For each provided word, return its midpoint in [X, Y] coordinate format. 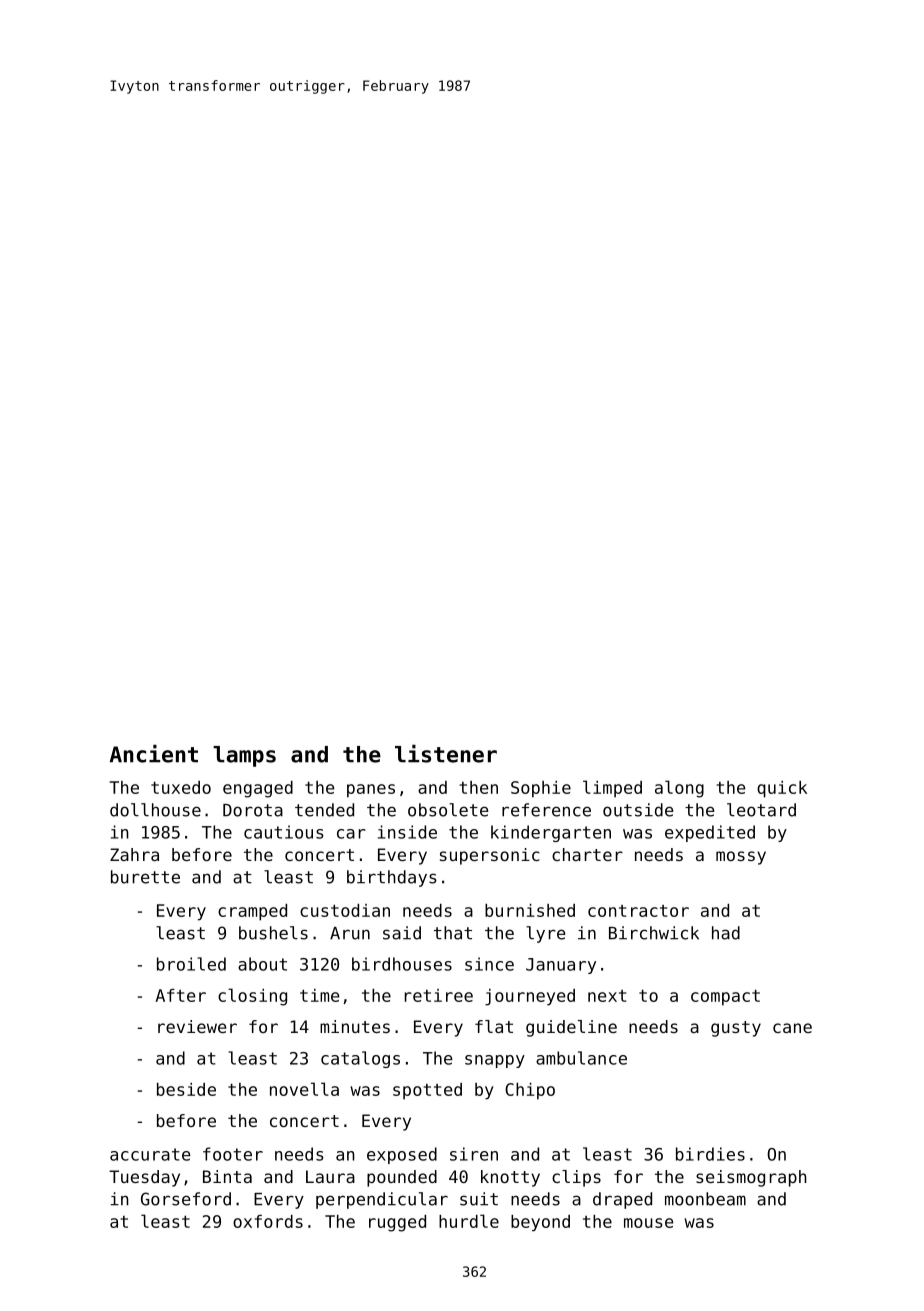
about [262, 964]
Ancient [154, 754]
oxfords [268, 1221]
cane [792, 1028]
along [679, 789]
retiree [439, 995]
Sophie [541, 789]
